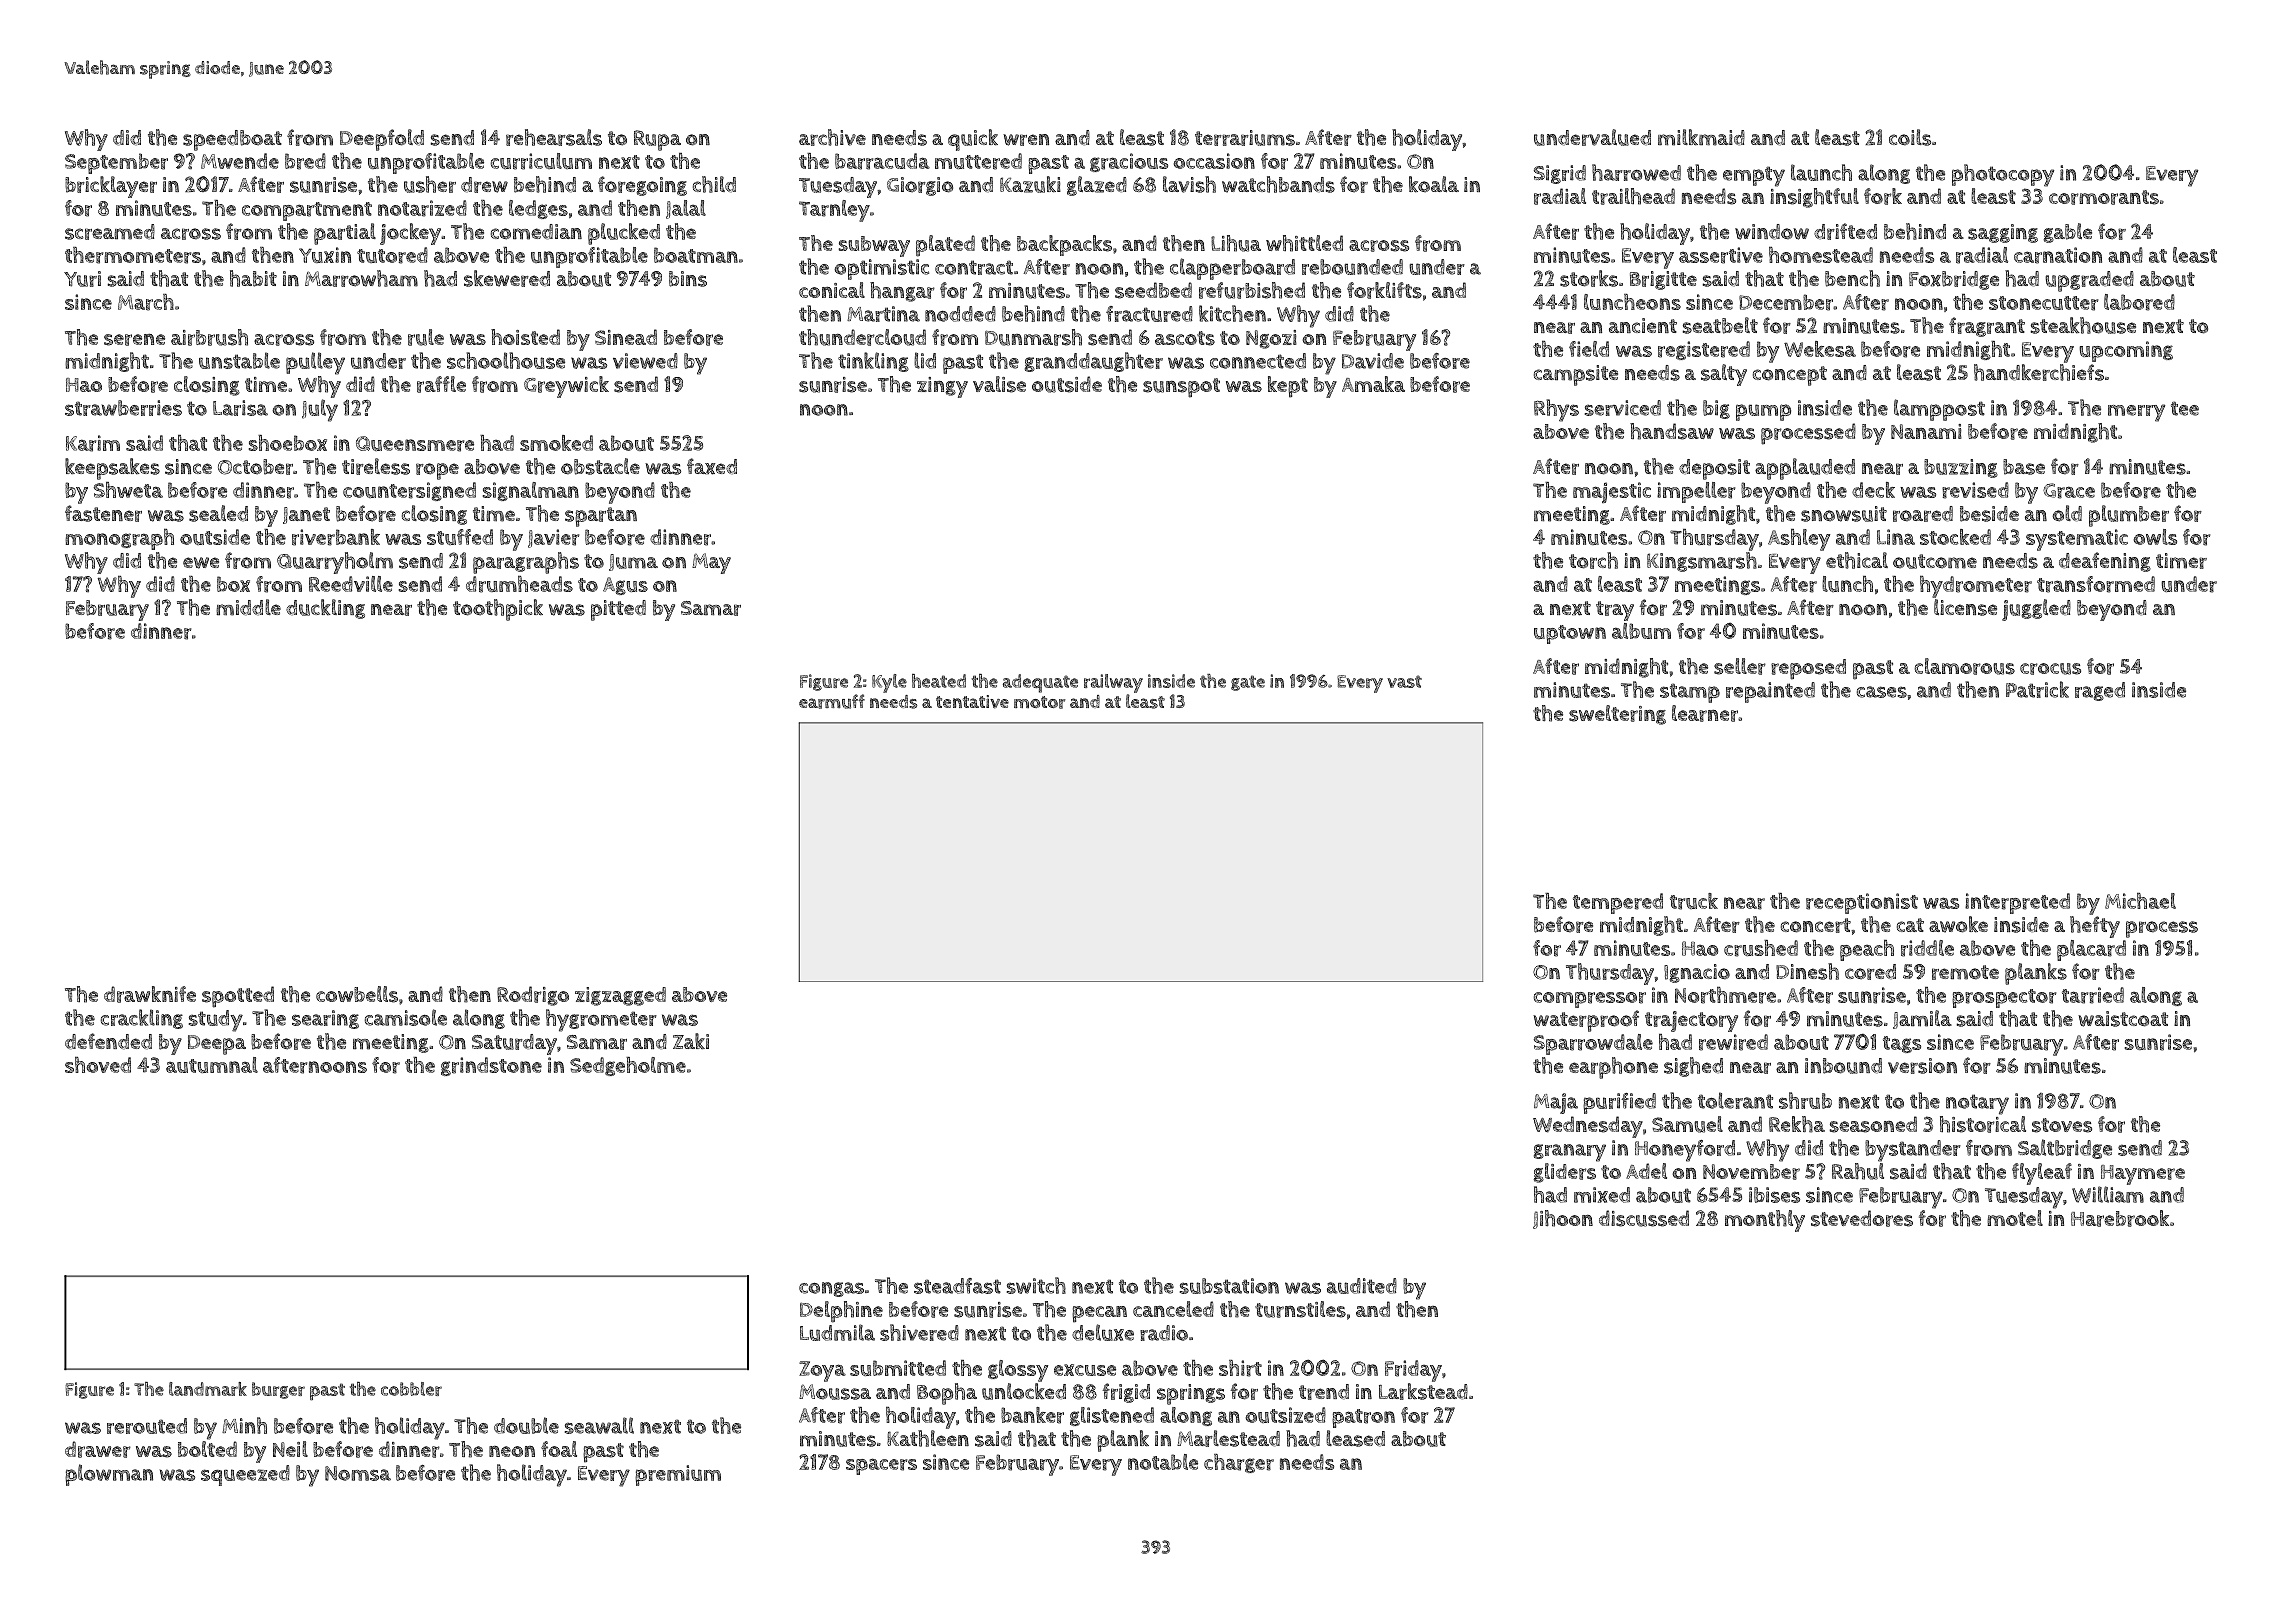  I want to click on patron, so click(1363, 1418).
